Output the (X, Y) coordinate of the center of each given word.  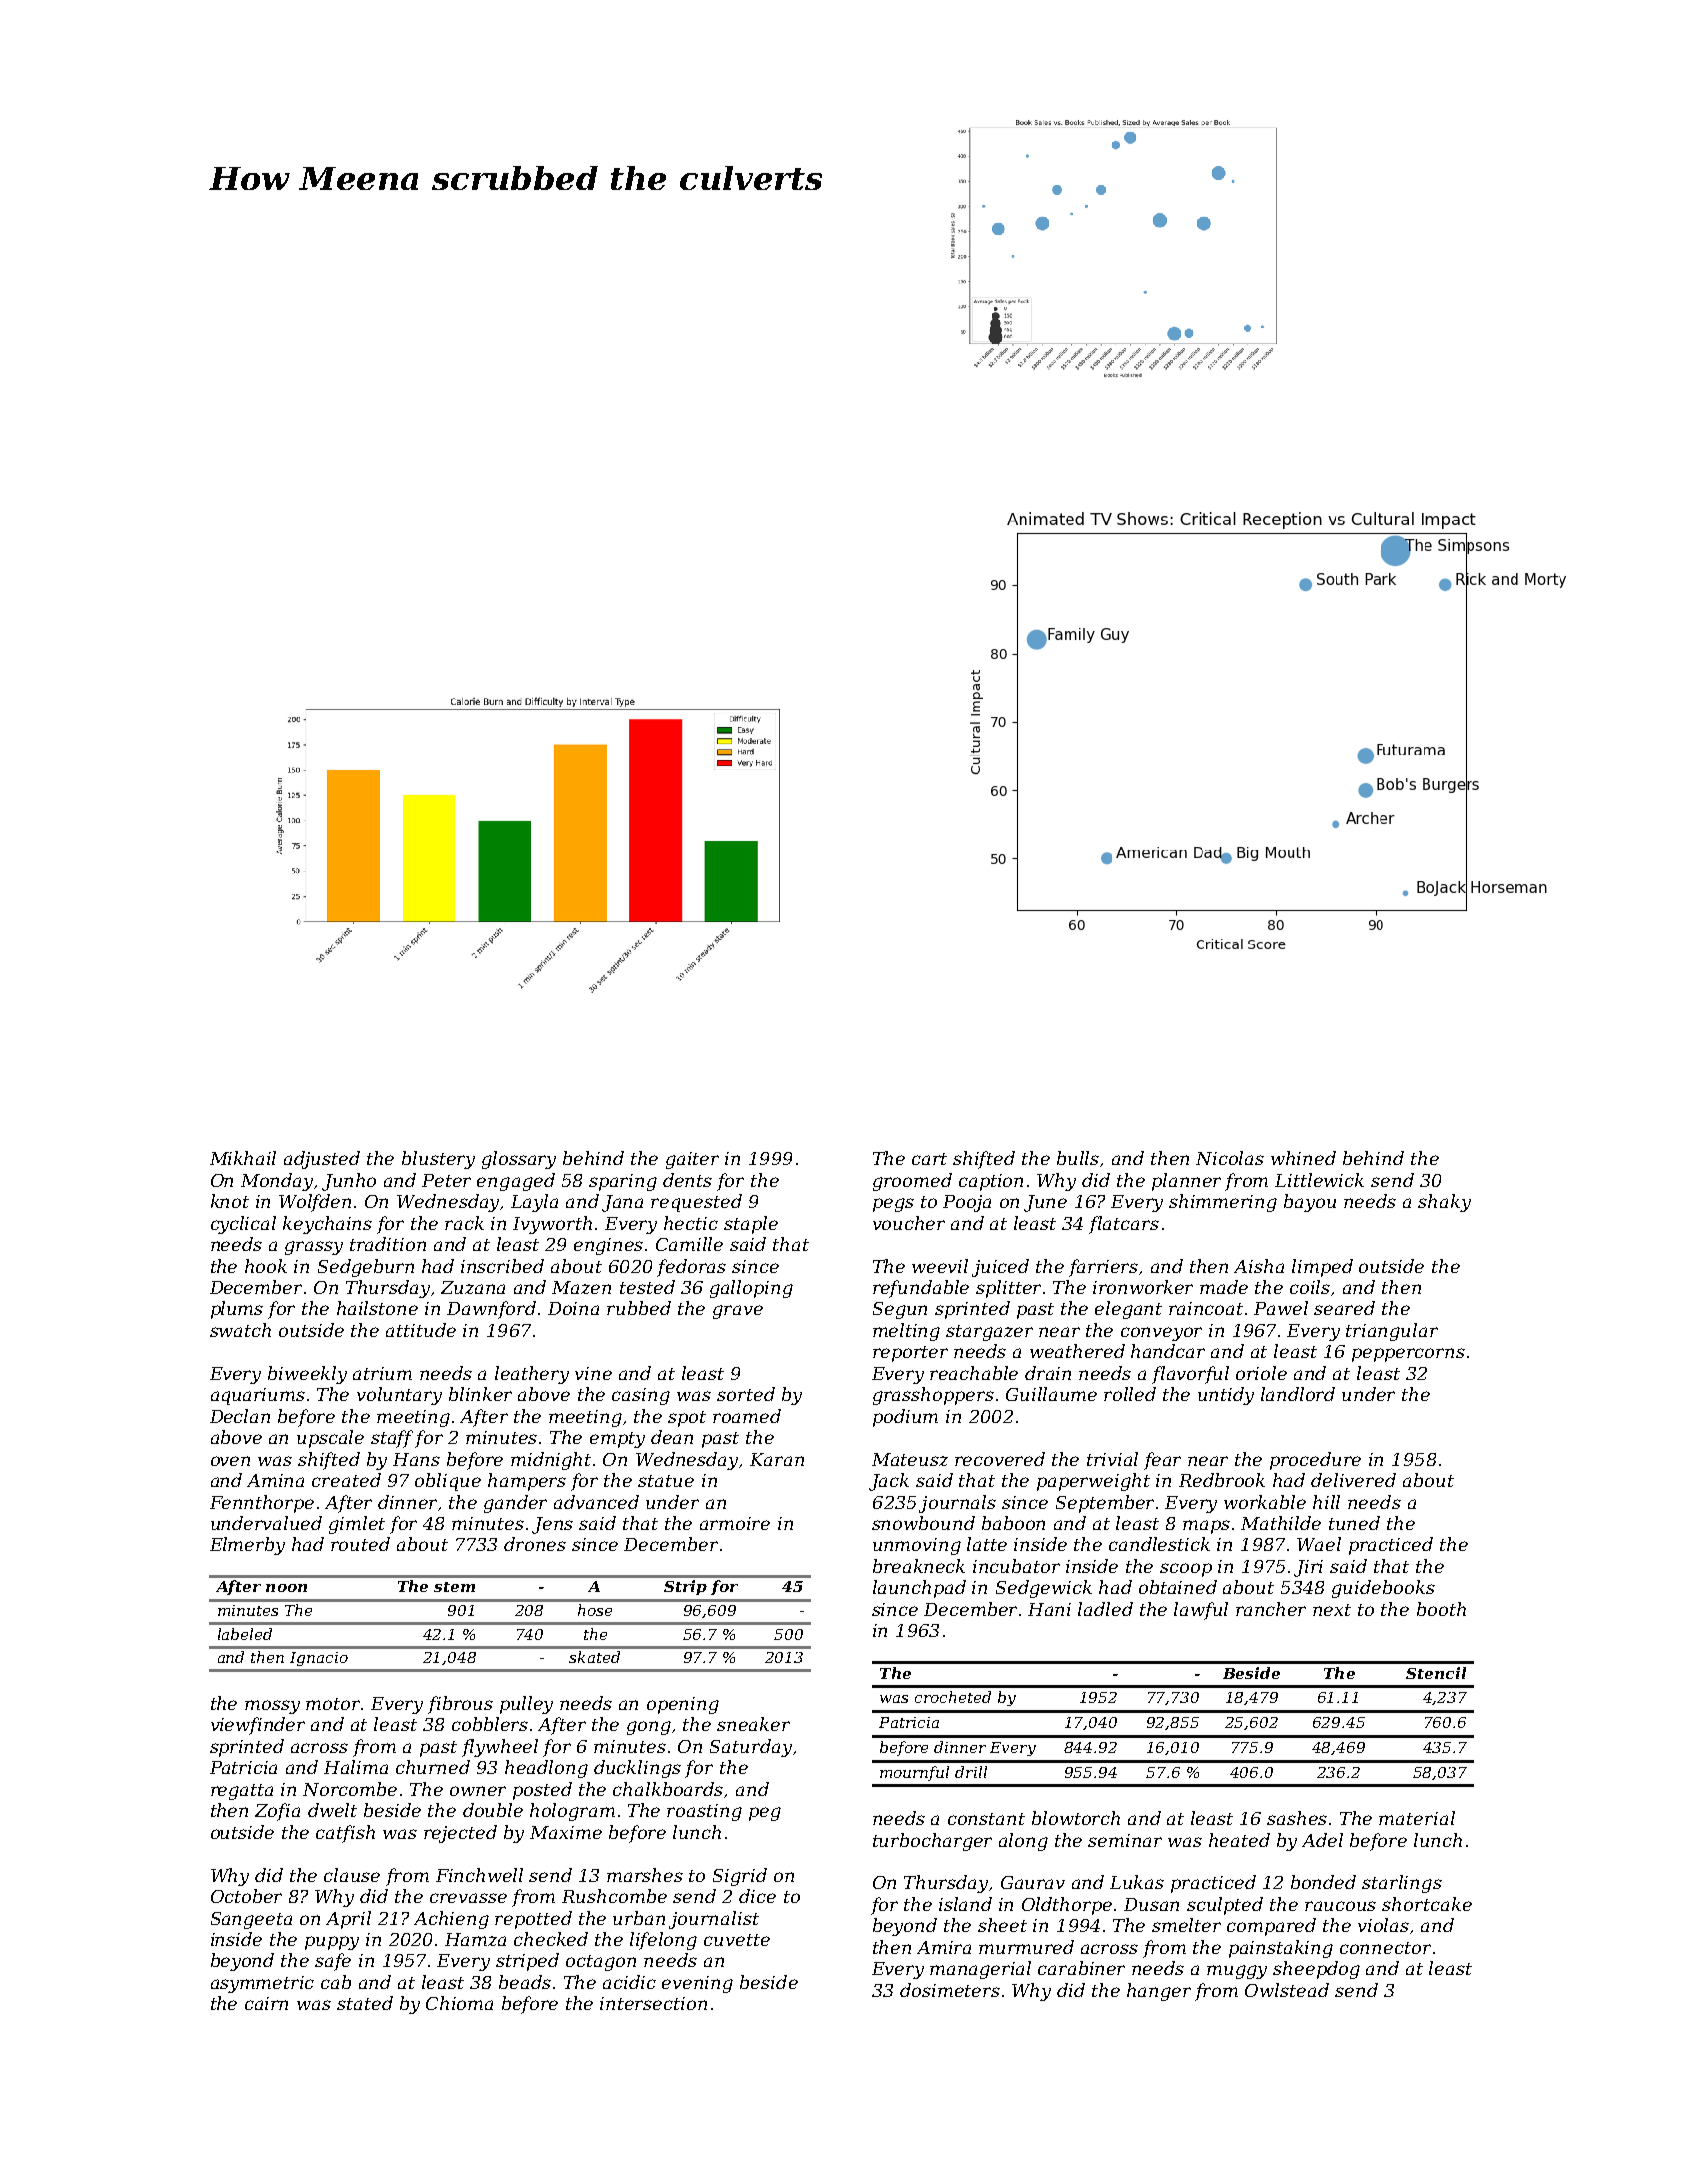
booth (1441, 1609)
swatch (240, 1330)
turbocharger (932, 1842)
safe (333, 1962)
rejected (460, 1834)
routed (360, 1544)
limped (1322, 1268)
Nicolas (1230, 1158)
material (1417, 1818)
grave (738, 1312)
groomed (912, 1182)
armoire (735, 1523)
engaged (516, 1182)
